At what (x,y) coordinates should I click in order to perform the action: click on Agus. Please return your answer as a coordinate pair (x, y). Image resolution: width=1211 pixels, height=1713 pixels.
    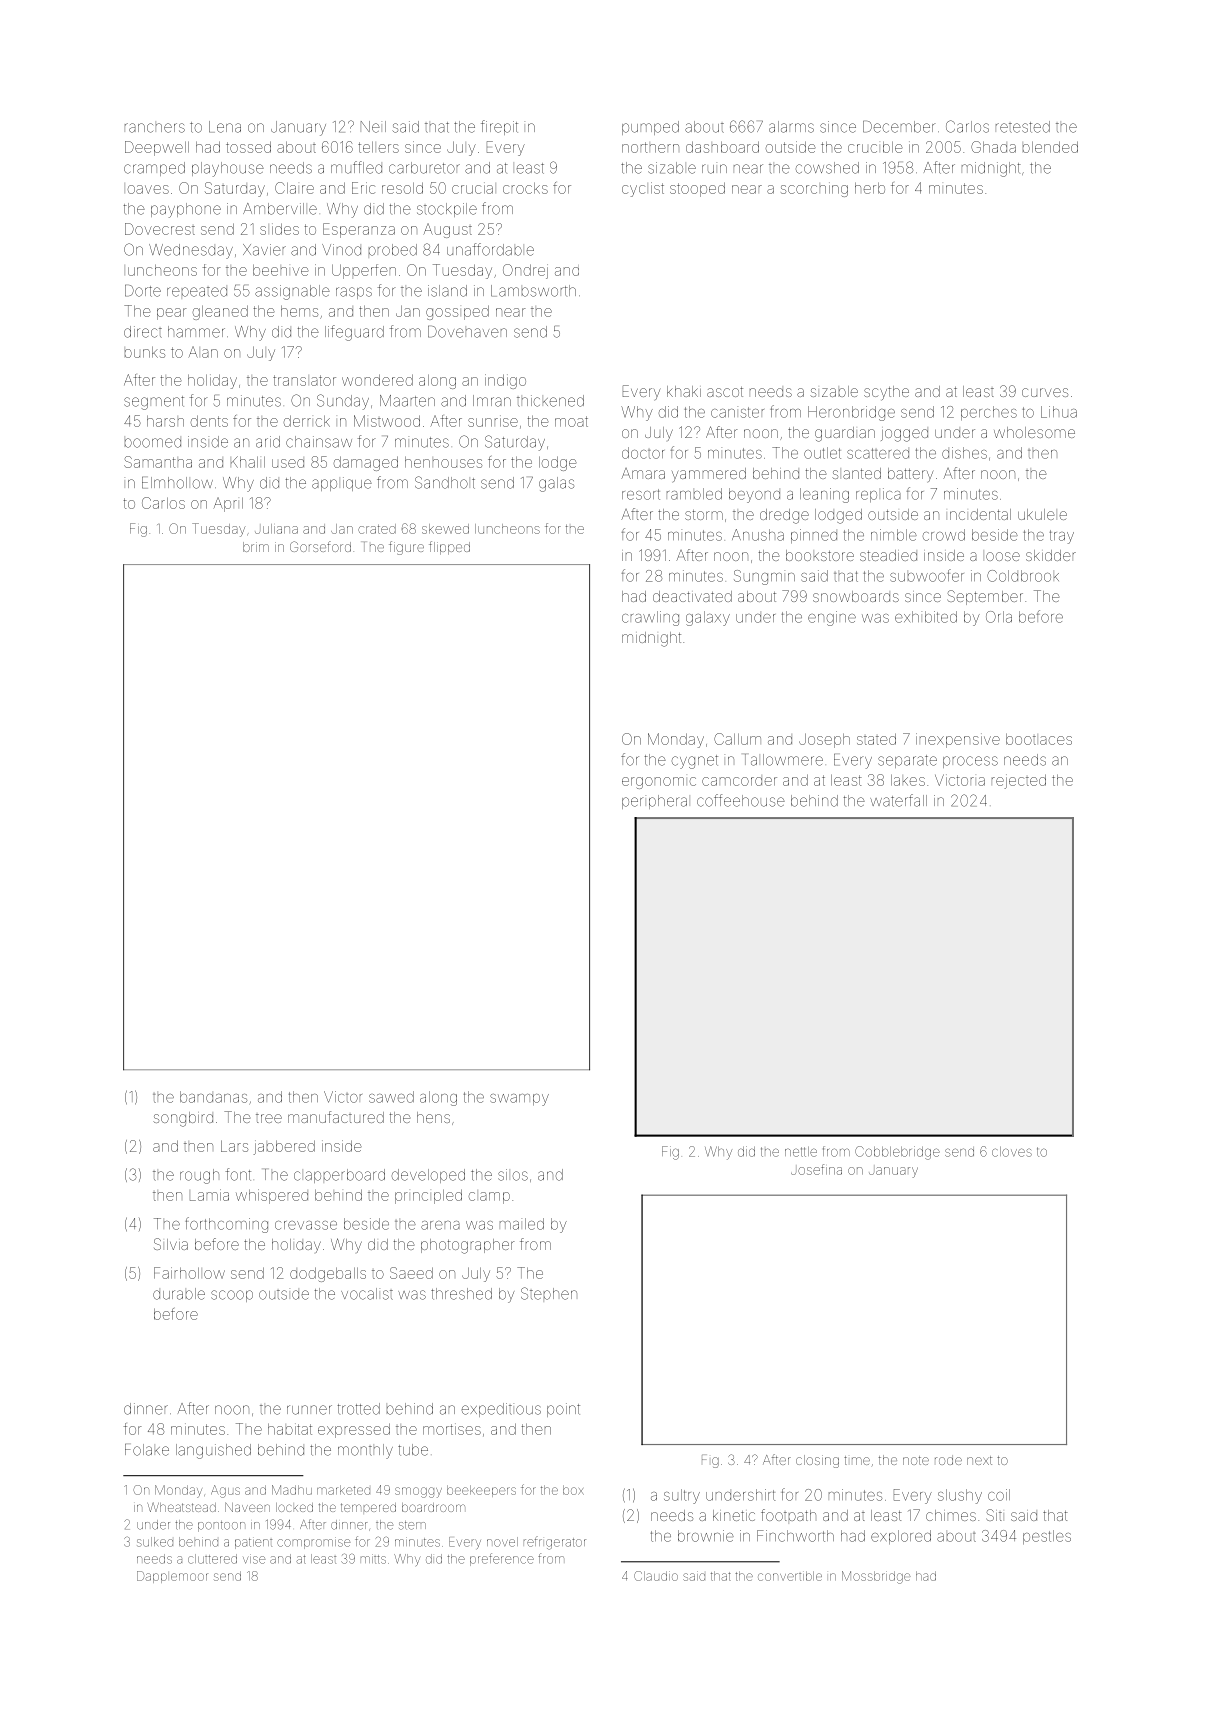
    Looking at the image, I should click on (225, 1491).
